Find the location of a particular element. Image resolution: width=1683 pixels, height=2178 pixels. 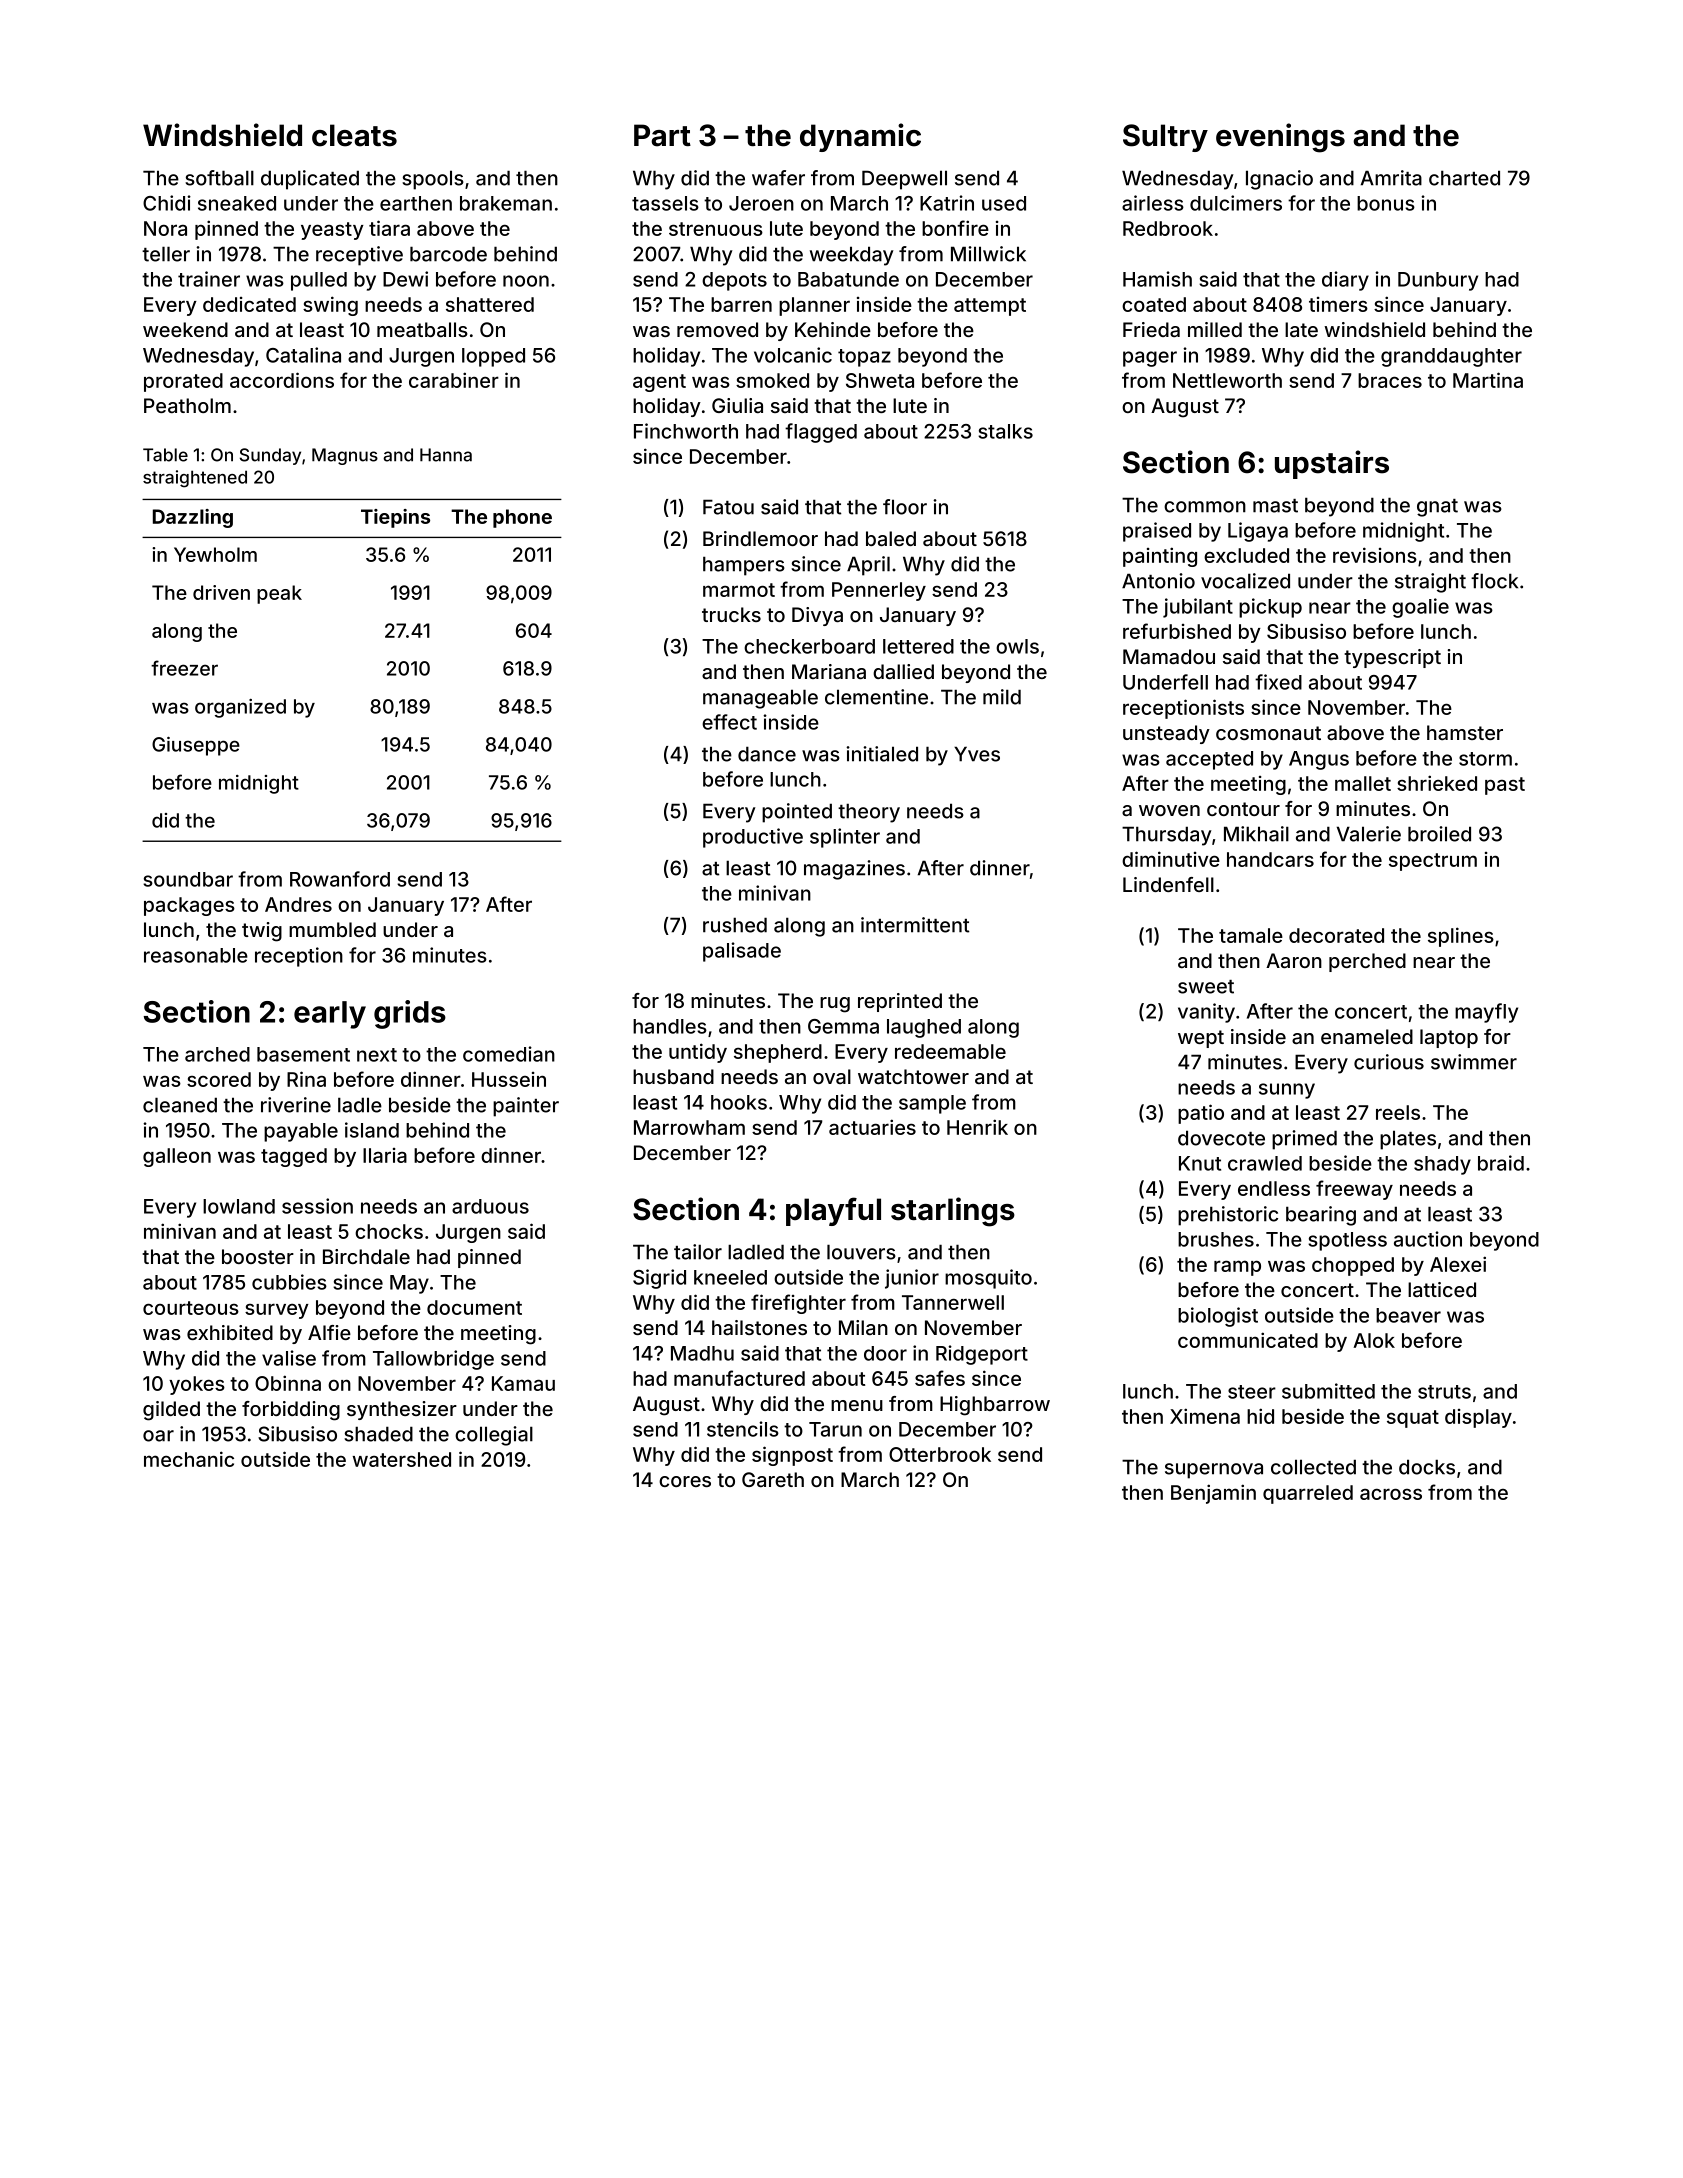

effect is located at coordinates (729, 722).
